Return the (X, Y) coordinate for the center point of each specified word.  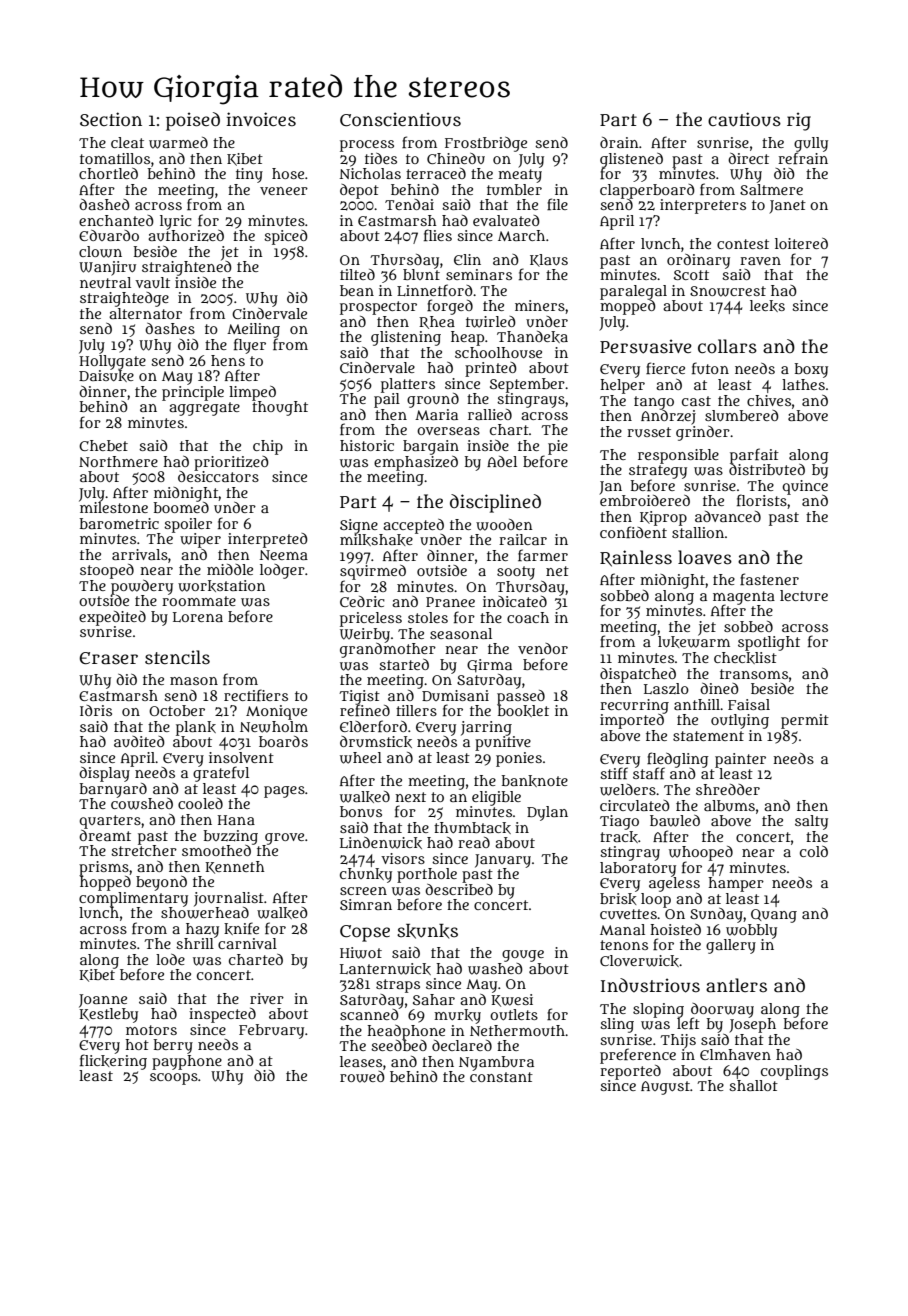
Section (111, 119)
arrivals (140, 554)
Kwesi (512, 1000)
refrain (803, 158)
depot (359, 191)
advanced (728, 516)
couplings (794, 1072)
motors (151, 1030)
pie (558, 447)
